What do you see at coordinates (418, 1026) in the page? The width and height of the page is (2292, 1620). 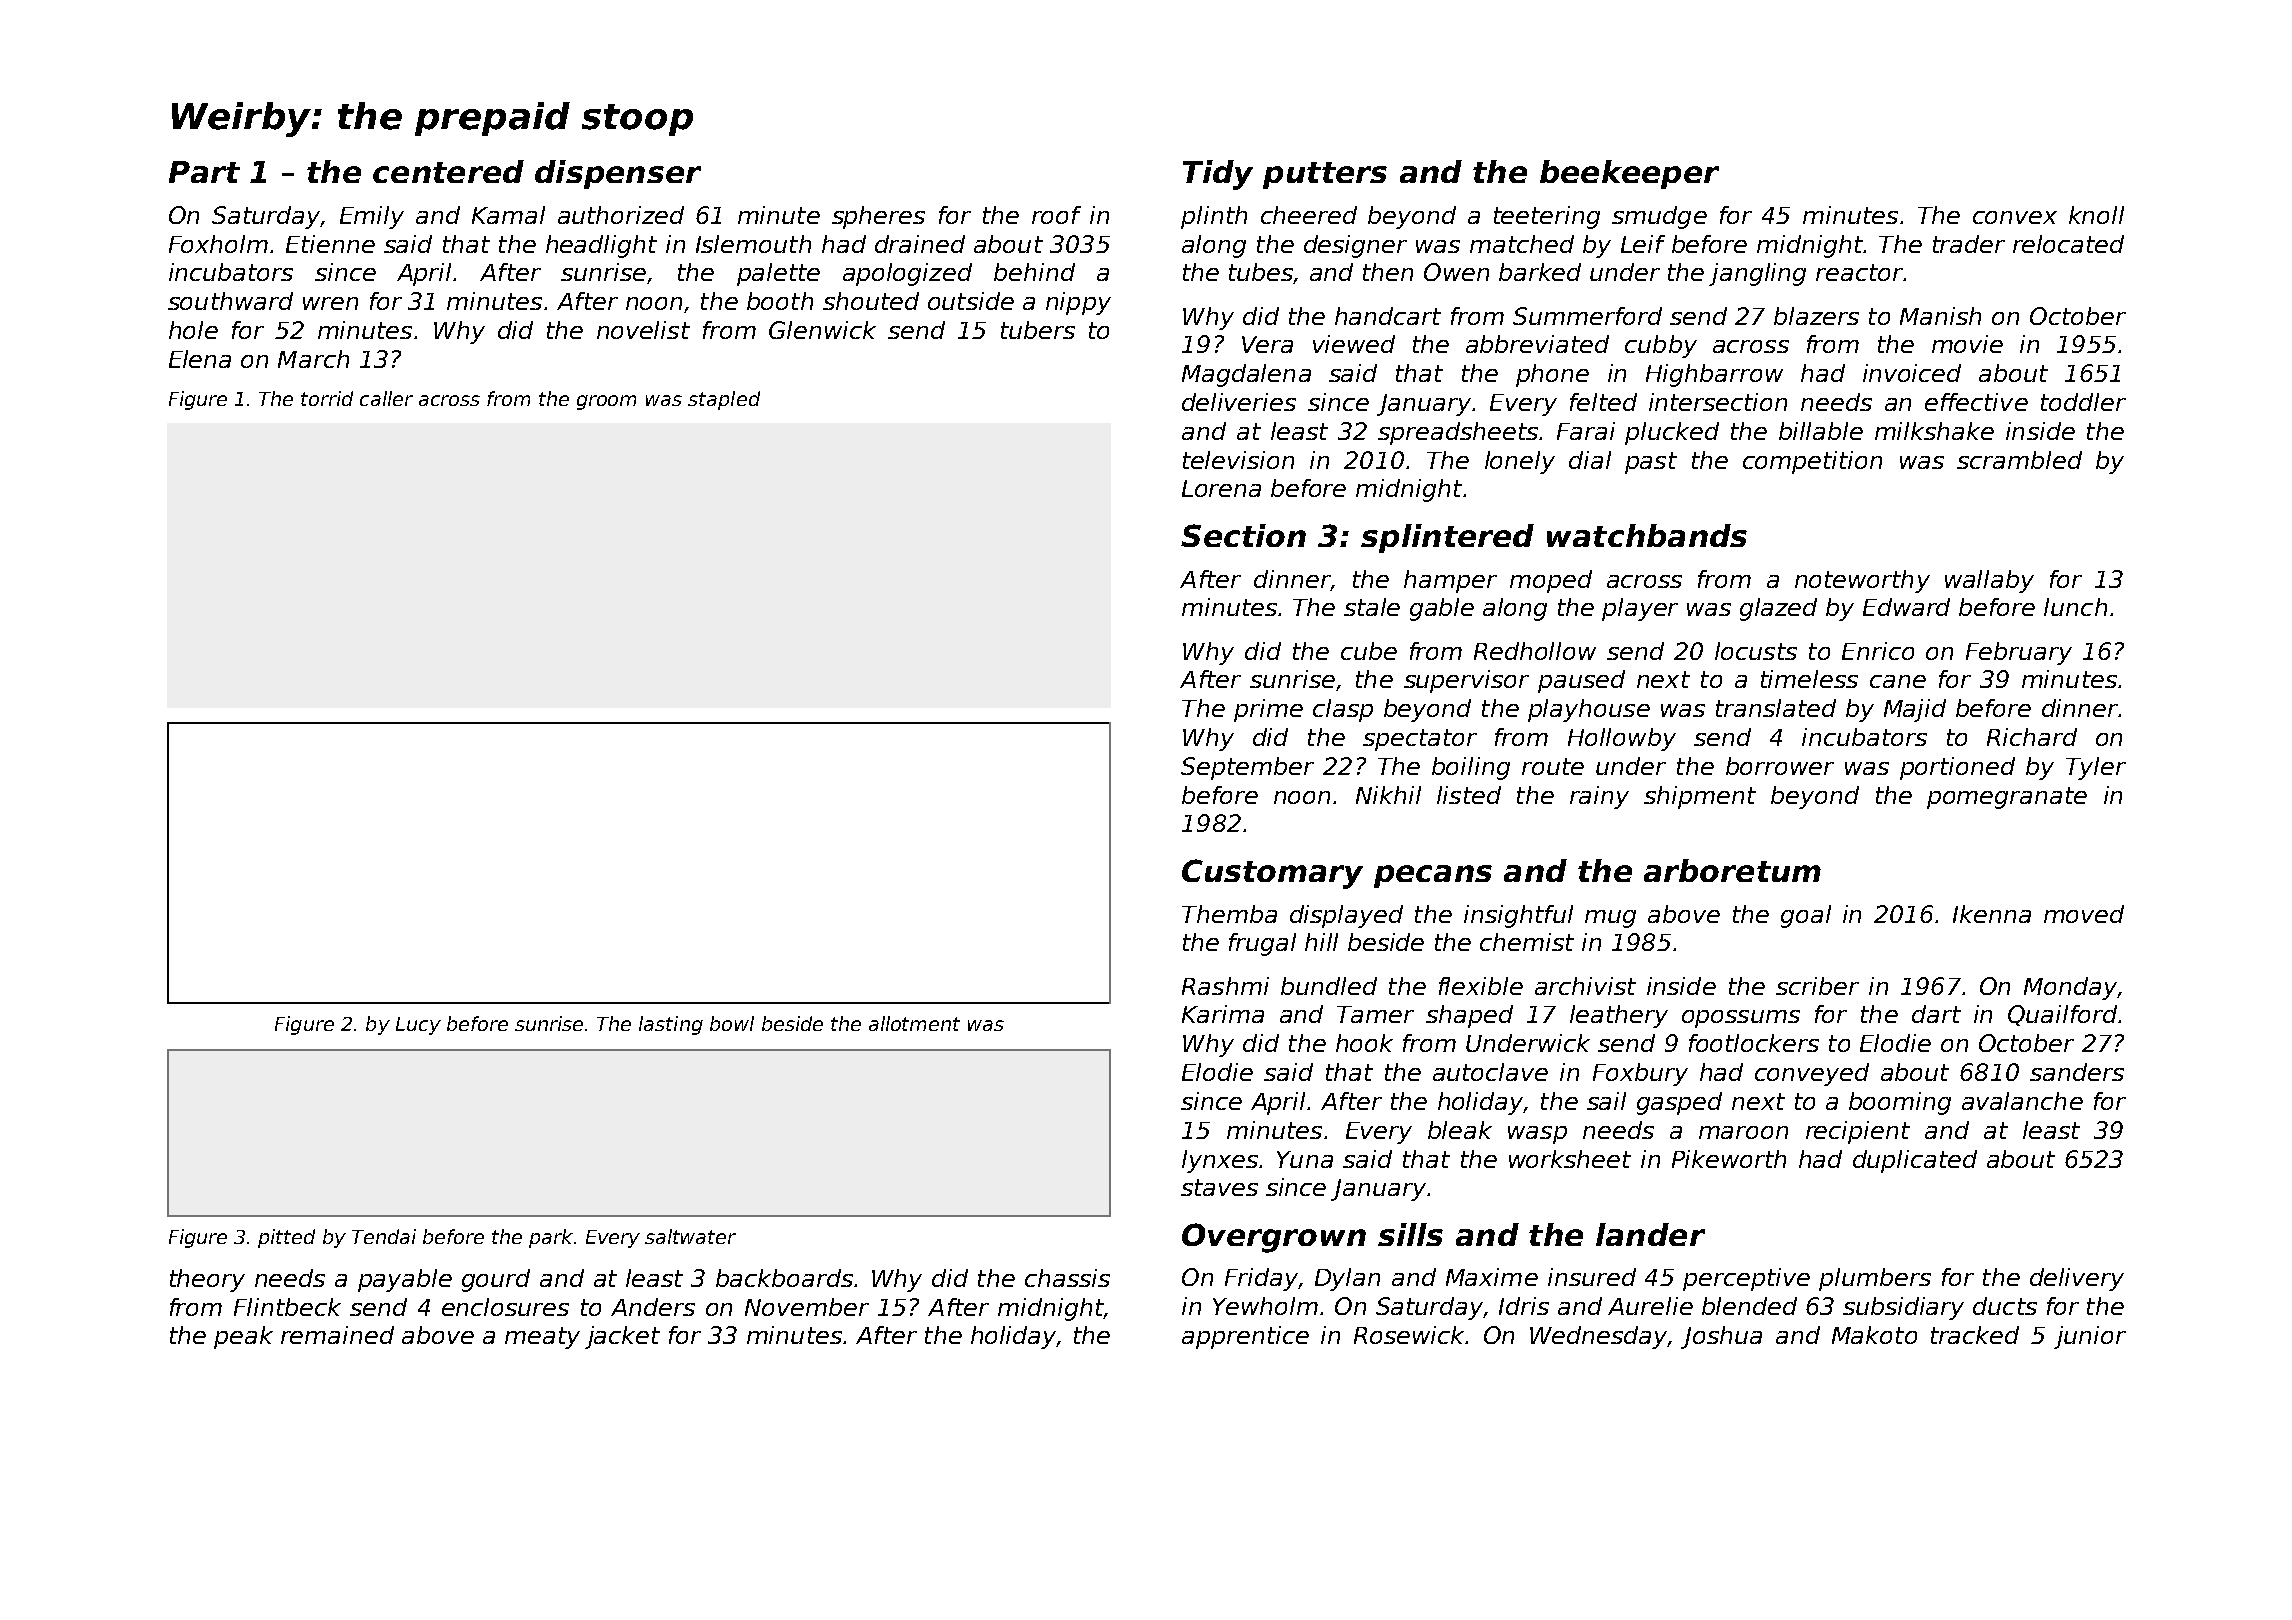 I see `Lucy` at bounding box center [418, 1026].
